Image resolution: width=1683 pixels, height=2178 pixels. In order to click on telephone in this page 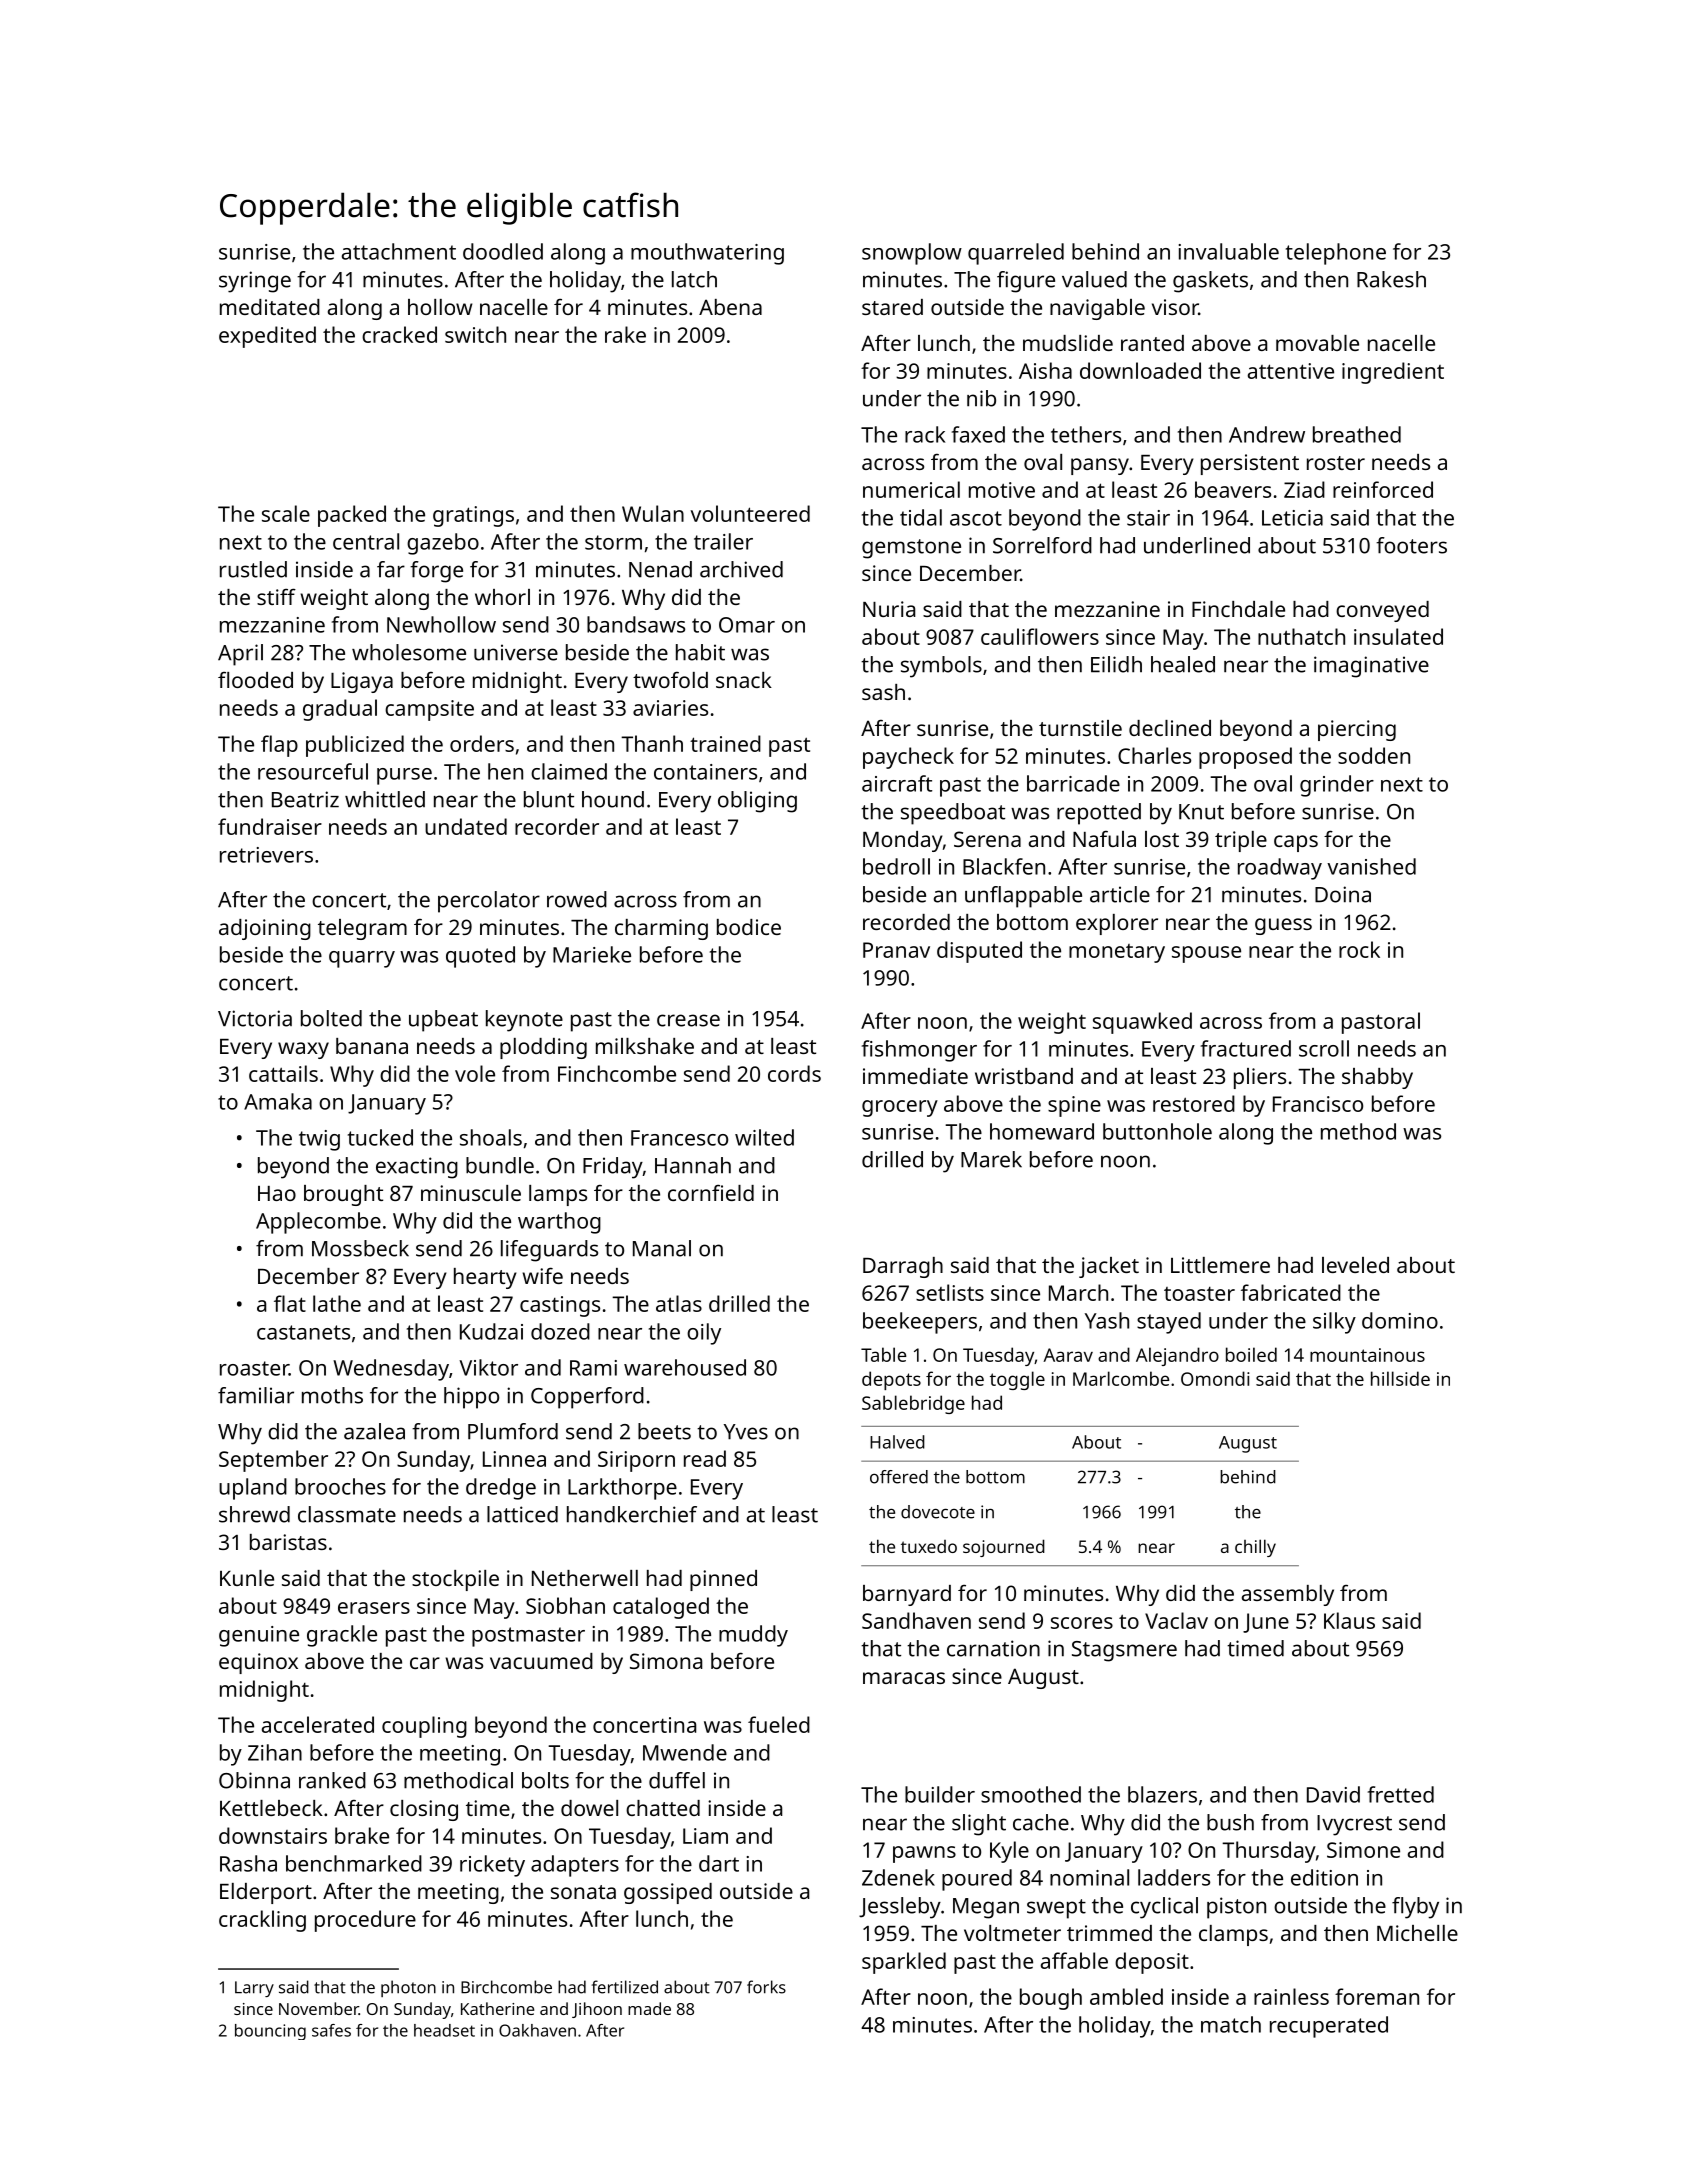, I will do `click(1336, 254)`.
